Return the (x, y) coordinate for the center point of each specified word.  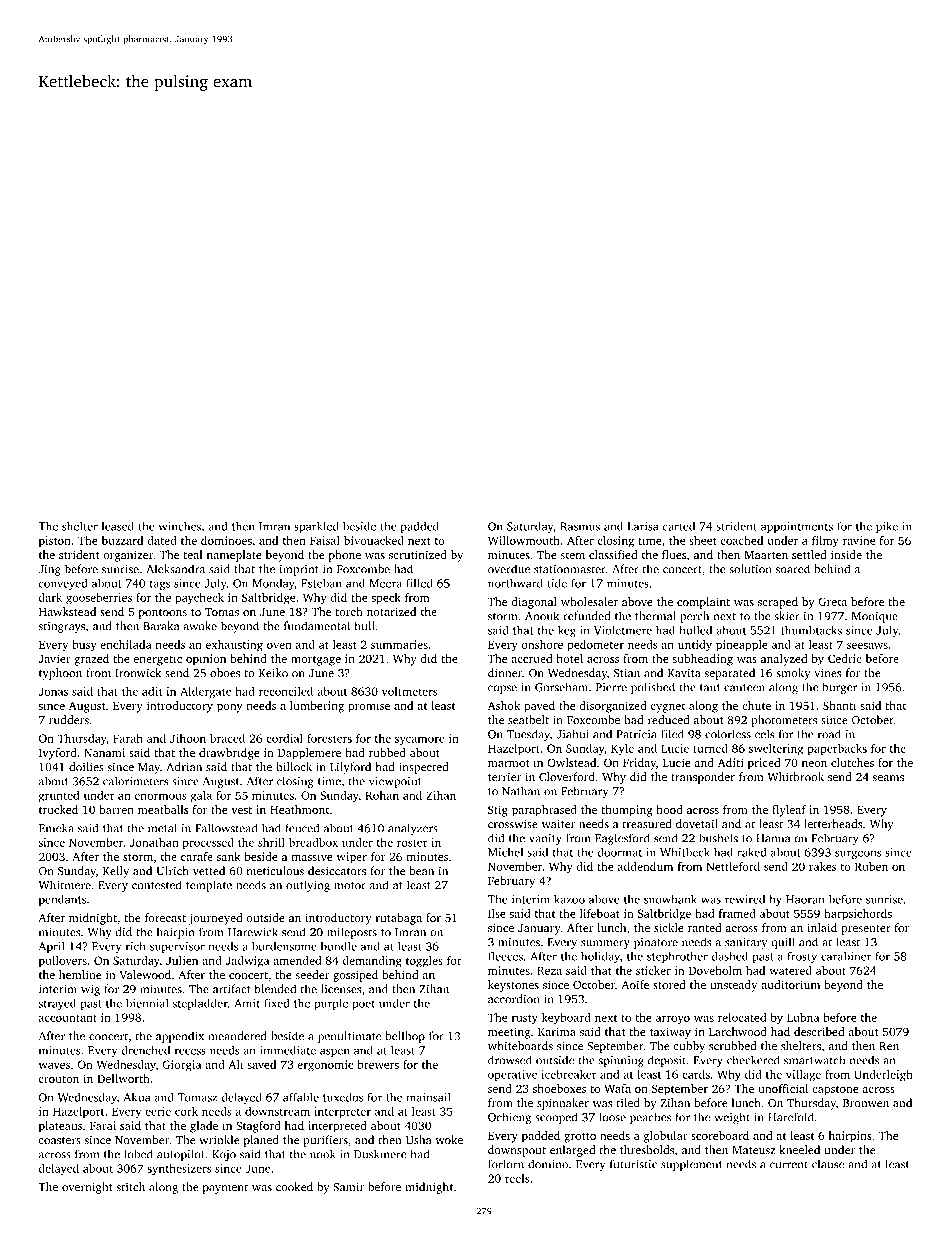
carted (679, 526)
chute (756, 705)
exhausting (234, 646)
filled (419, 583)
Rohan (382, 795)
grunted (59, 797)
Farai (103, 1125)
